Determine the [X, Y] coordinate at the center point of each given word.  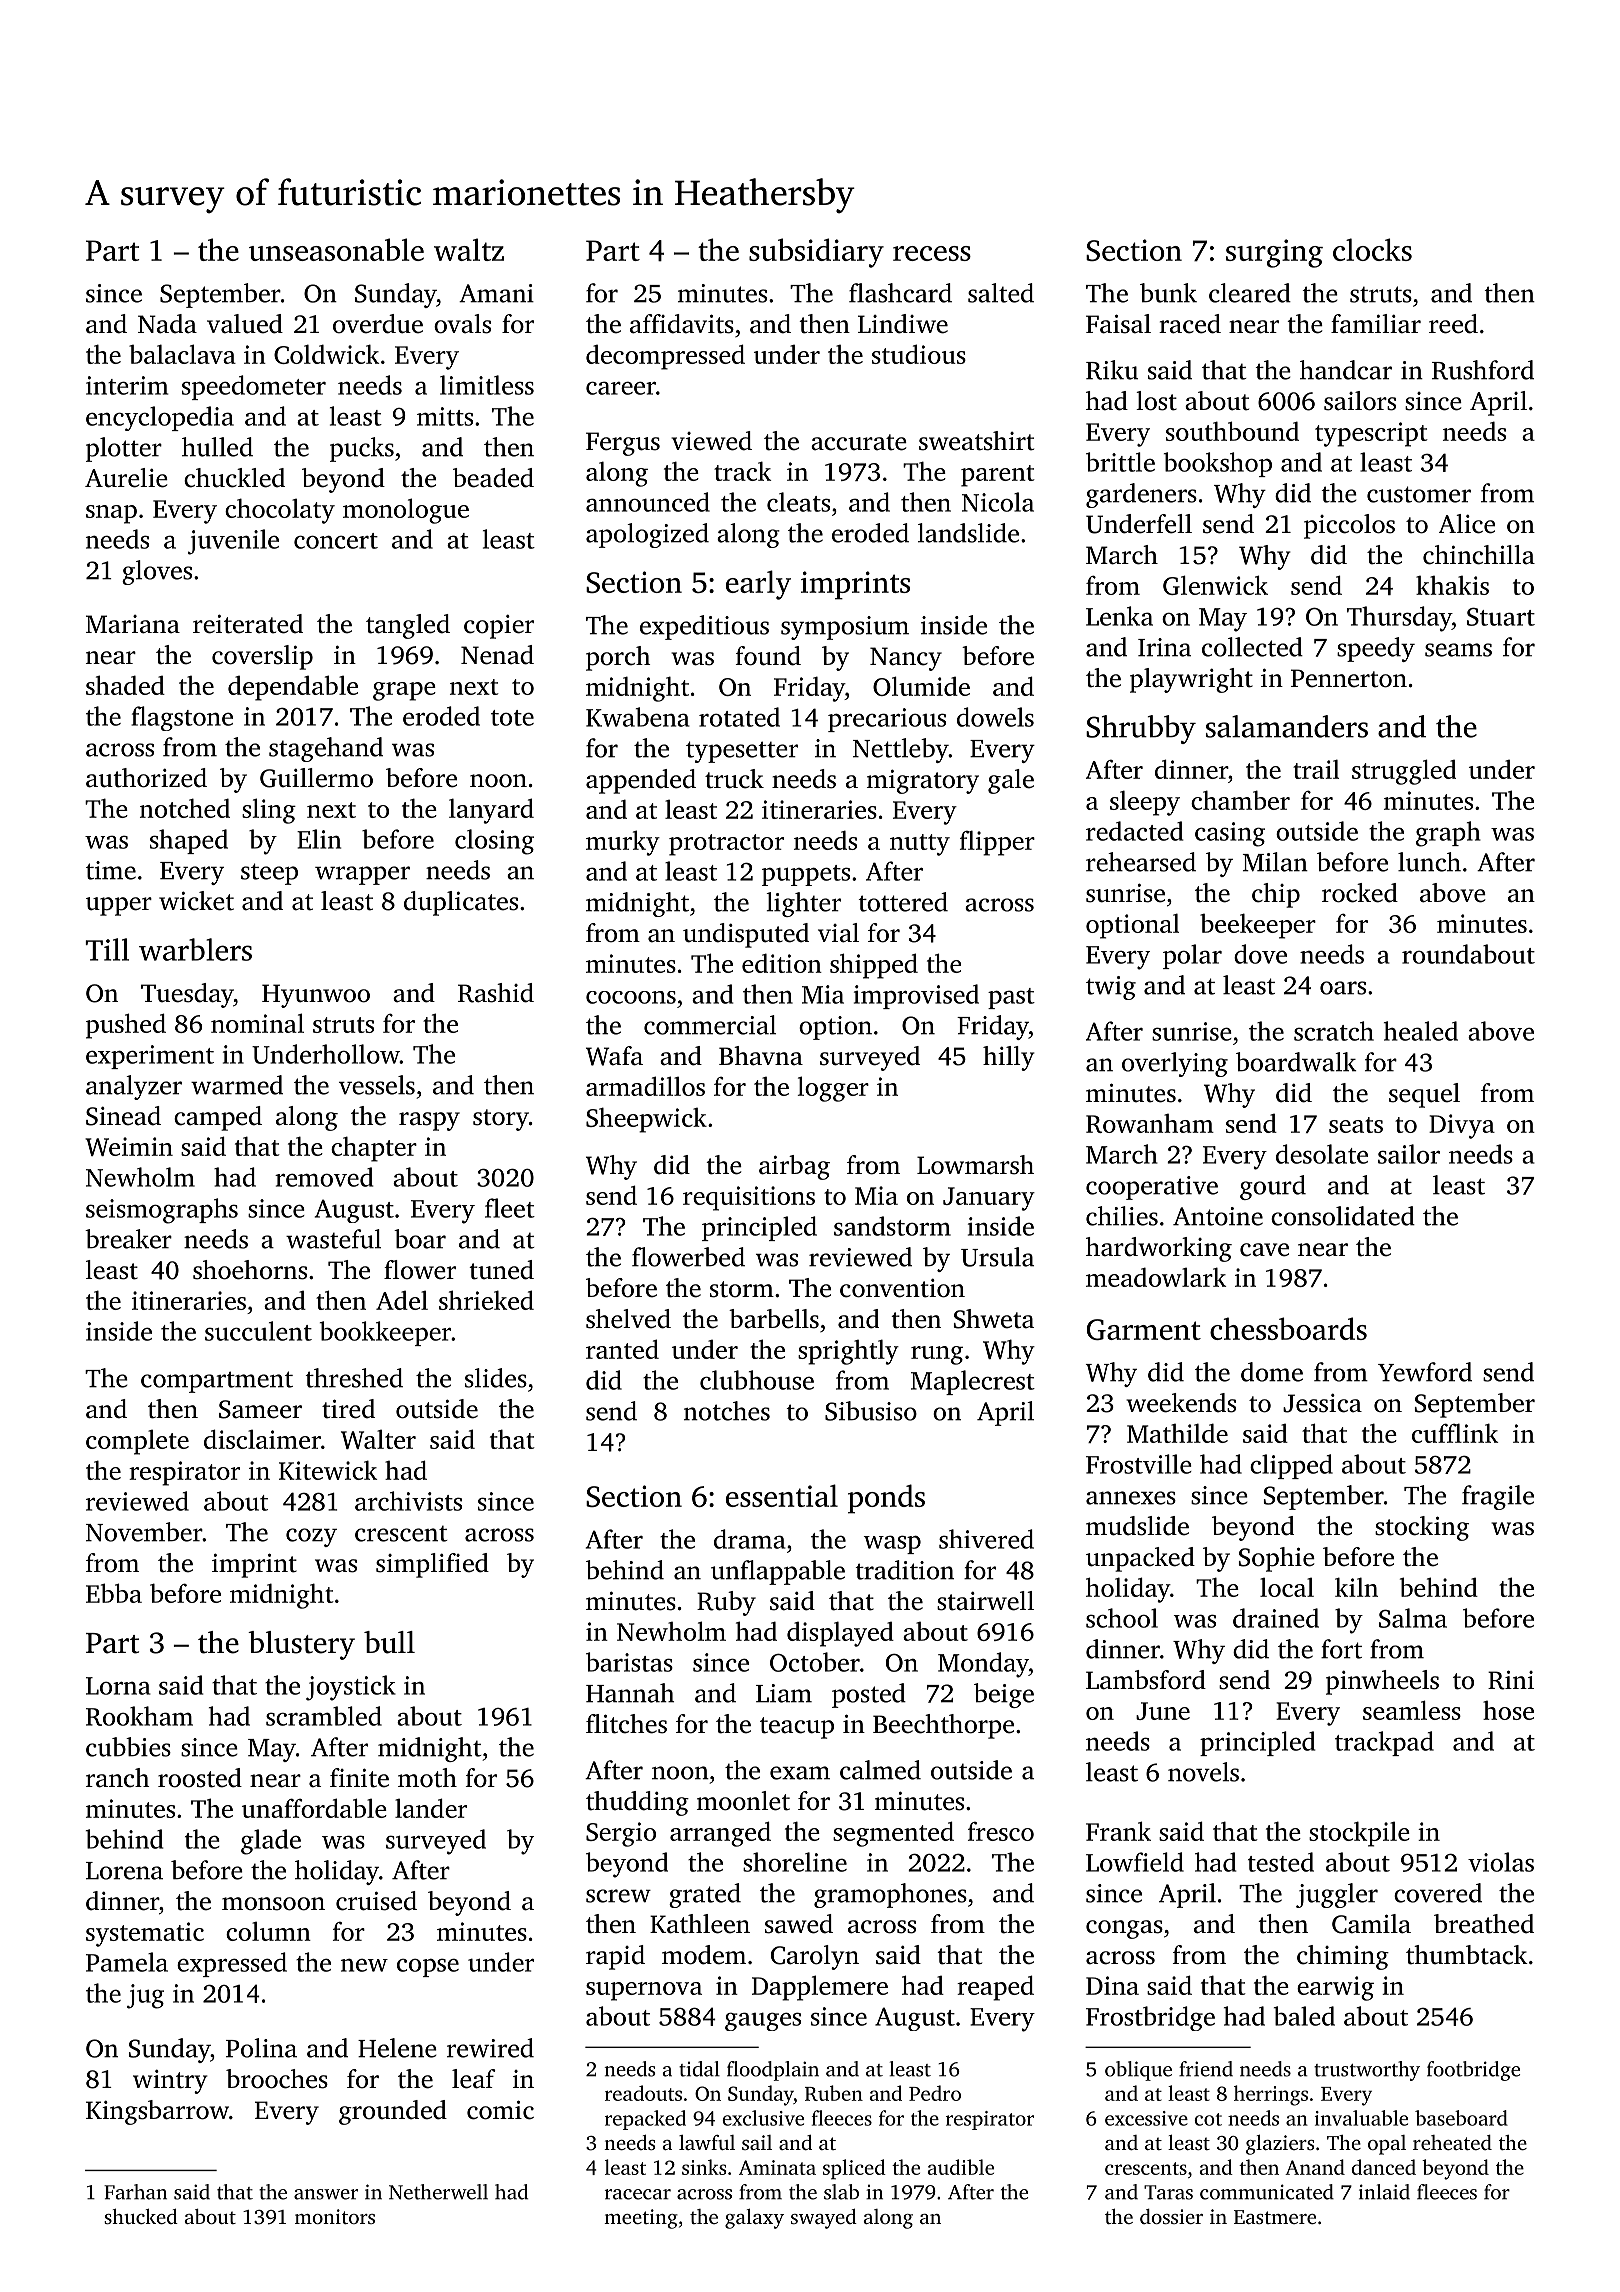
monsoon [273, 1904]
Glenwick [1215, 585]
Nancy [906, 659]
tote [512, 718]
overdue [378, 324]
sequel [1424, 1095]
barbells [774, 1319]
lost [1156, 401]
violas [1501, 1862]
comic [500, 2110]
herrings [1271, 2095]
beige [1004, 1695]
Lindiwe [903, 324]
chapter [374, 1149]
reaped [995, 1988]
